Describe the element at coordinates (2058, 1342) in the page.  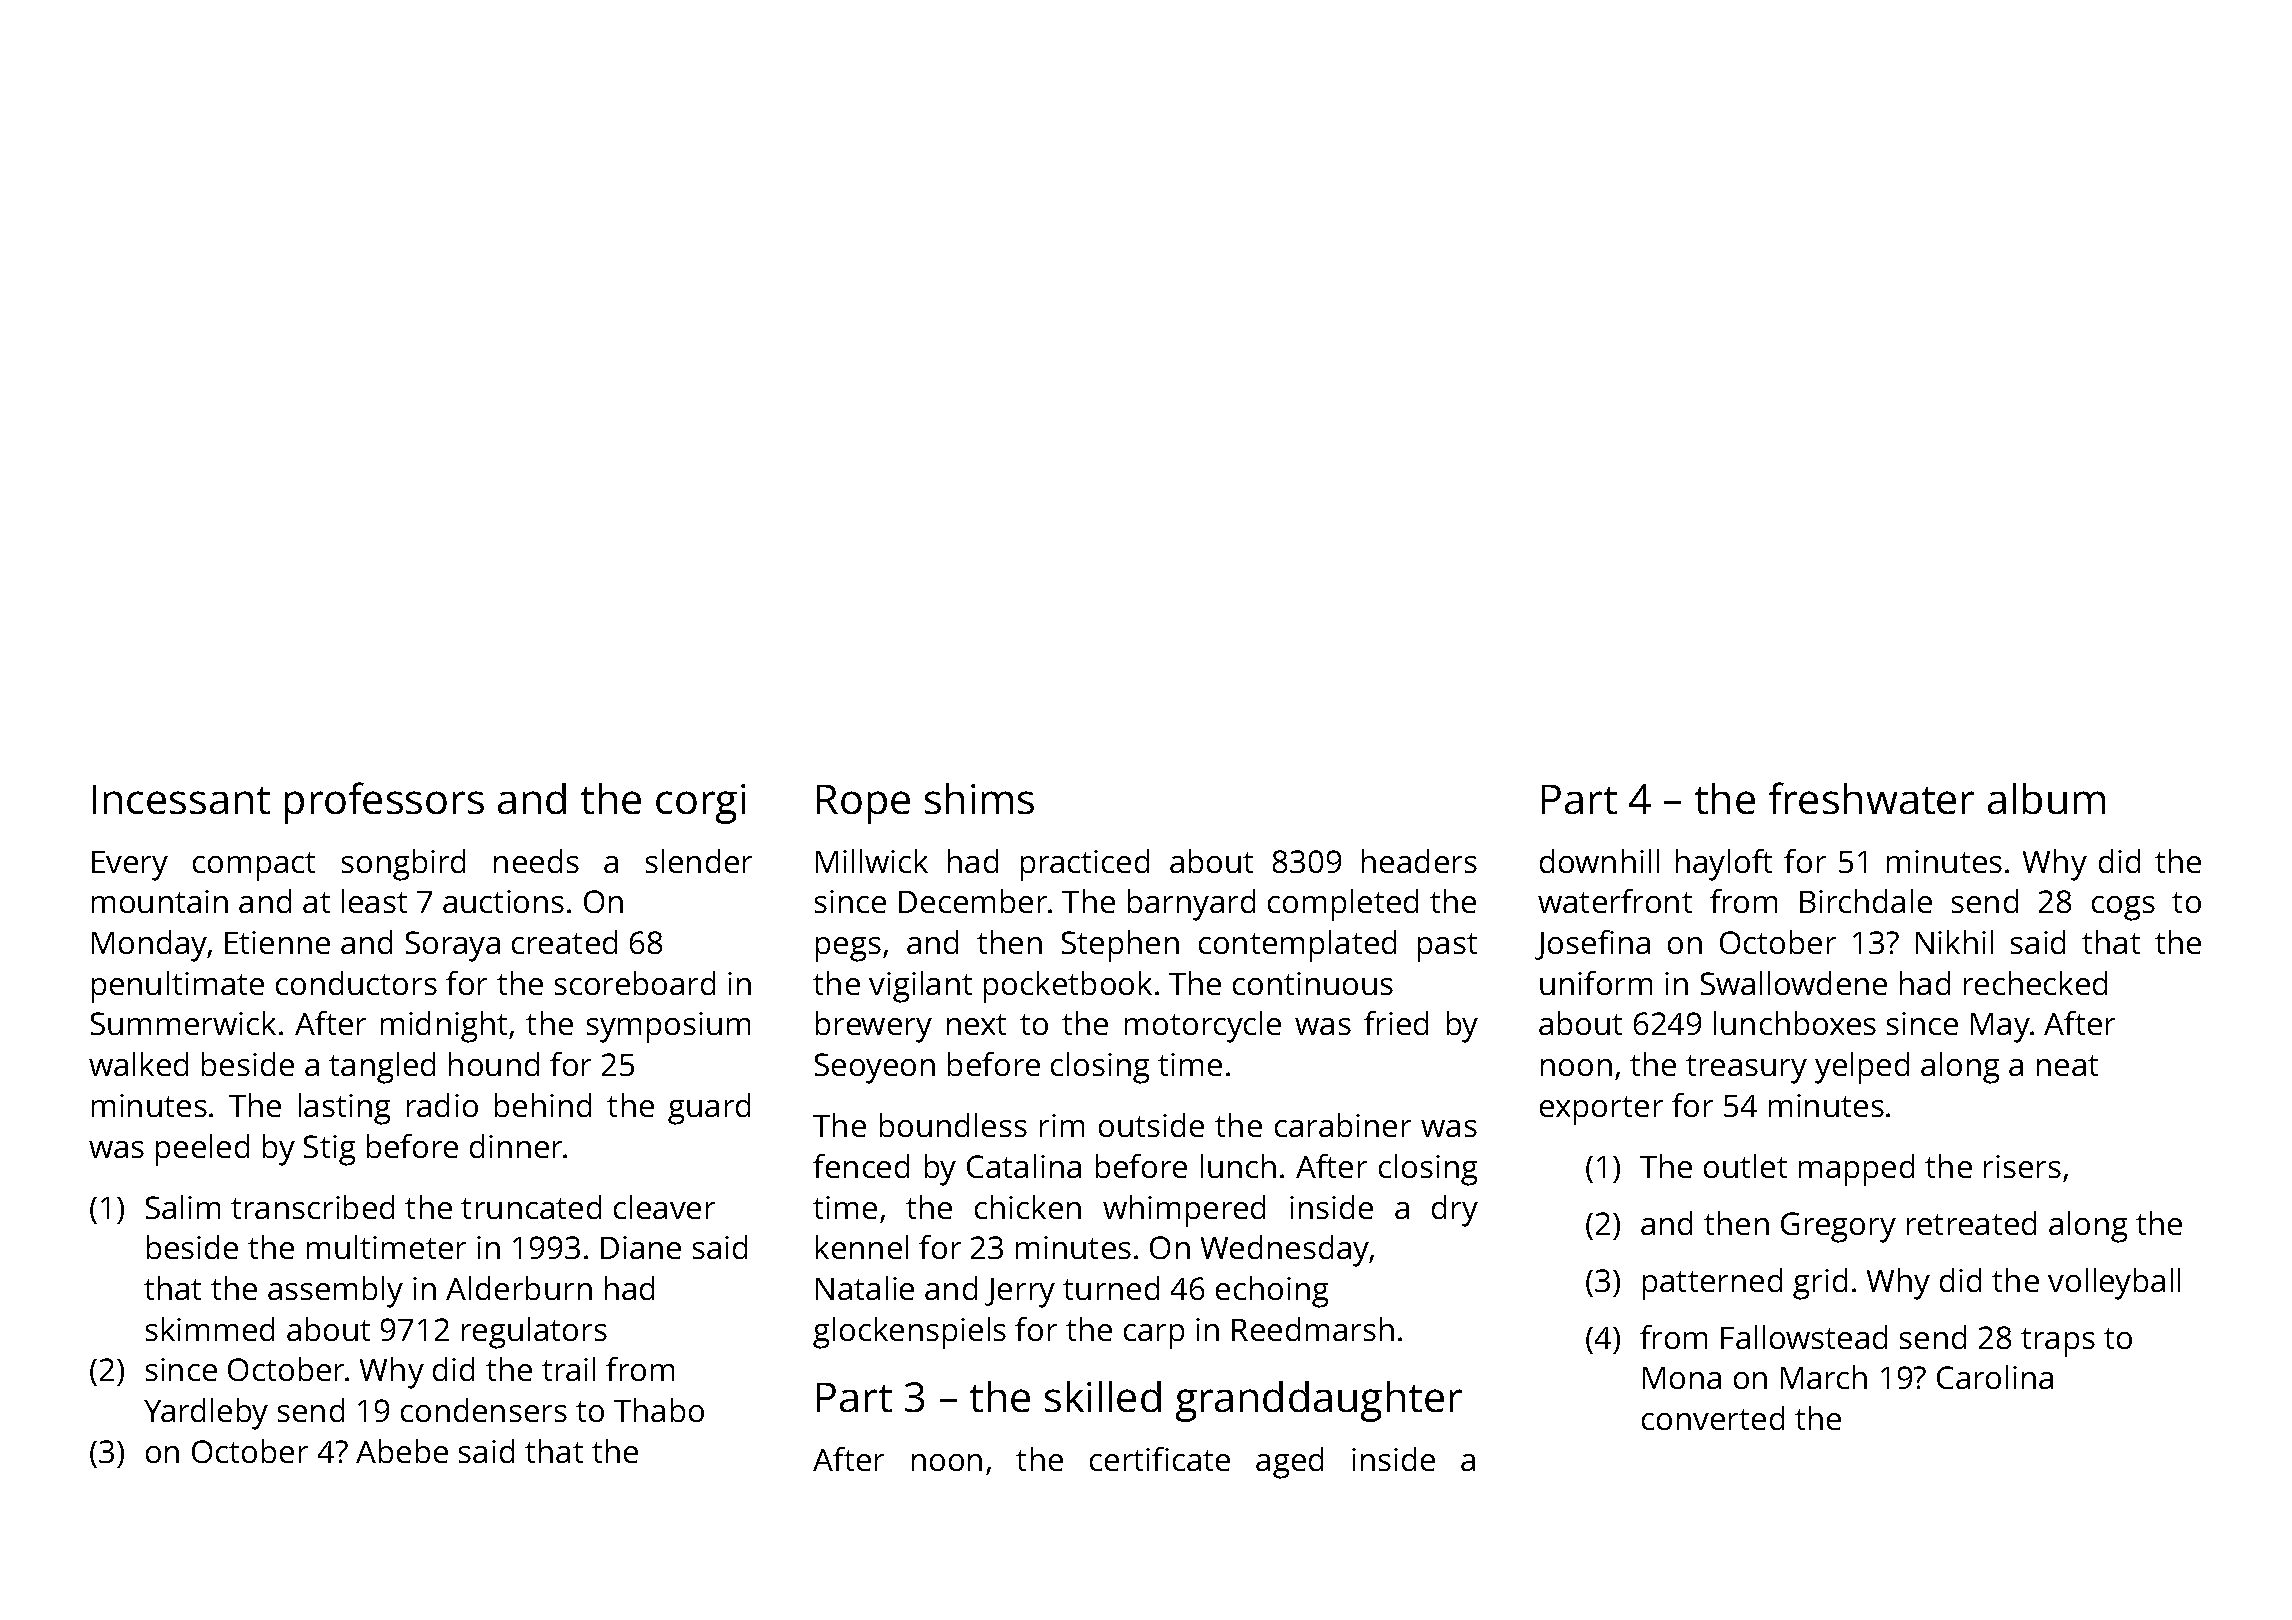
I see `traps` at that location.
